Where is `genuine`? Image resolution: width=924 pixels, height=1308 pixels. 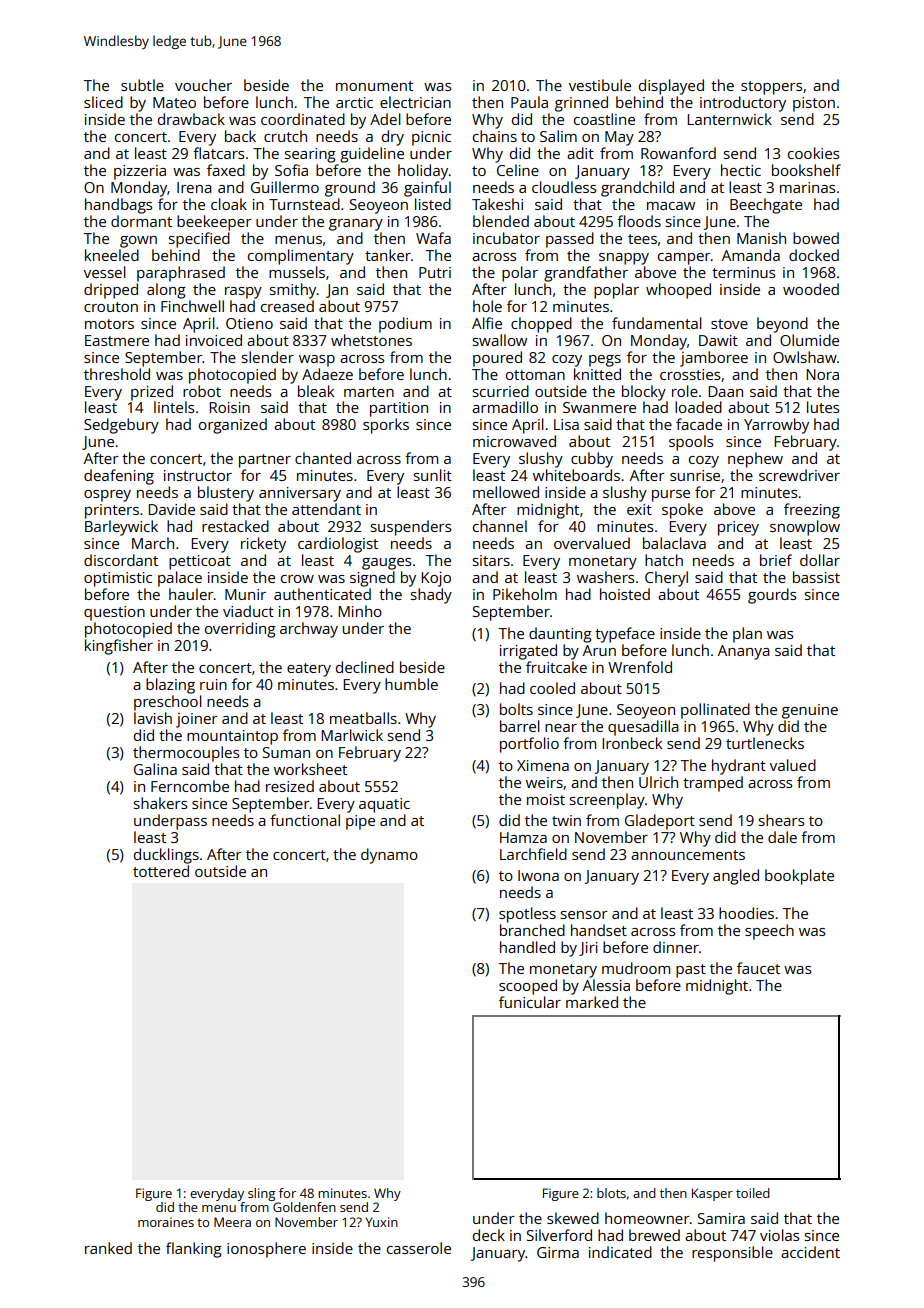 genuine is located at coordinates (810, 711).
